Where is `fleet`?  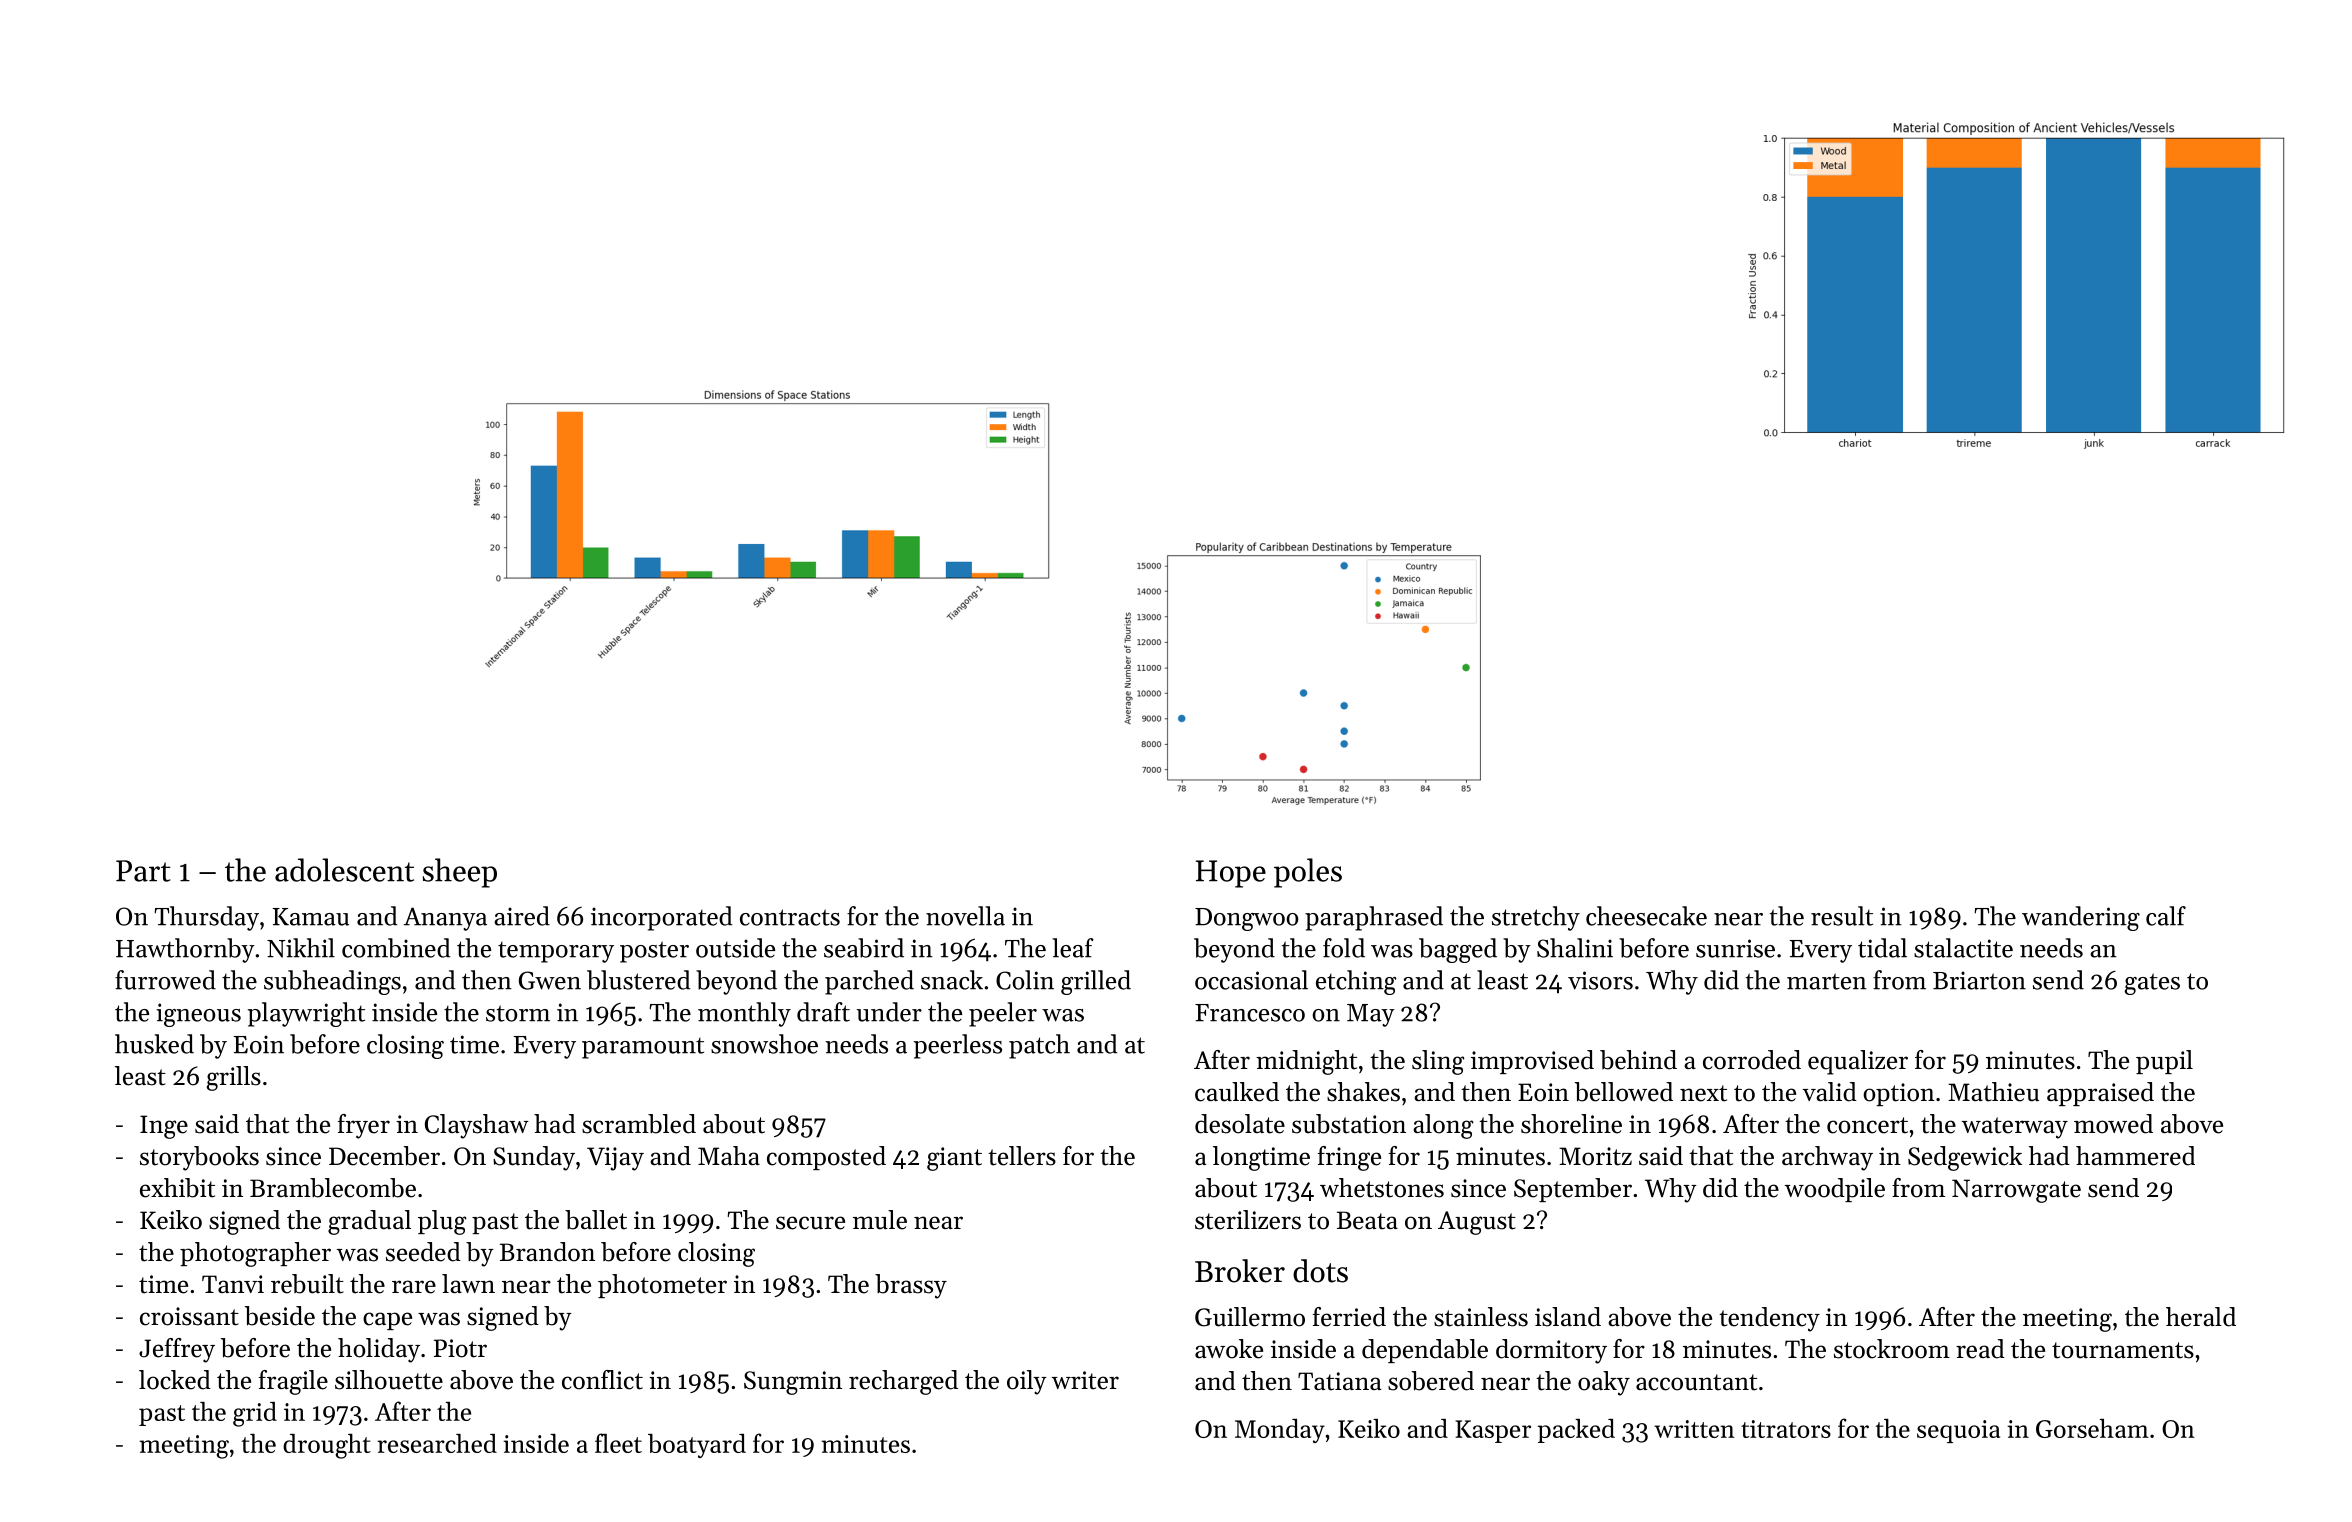 fleet is located at coordinates (618, 1443).
